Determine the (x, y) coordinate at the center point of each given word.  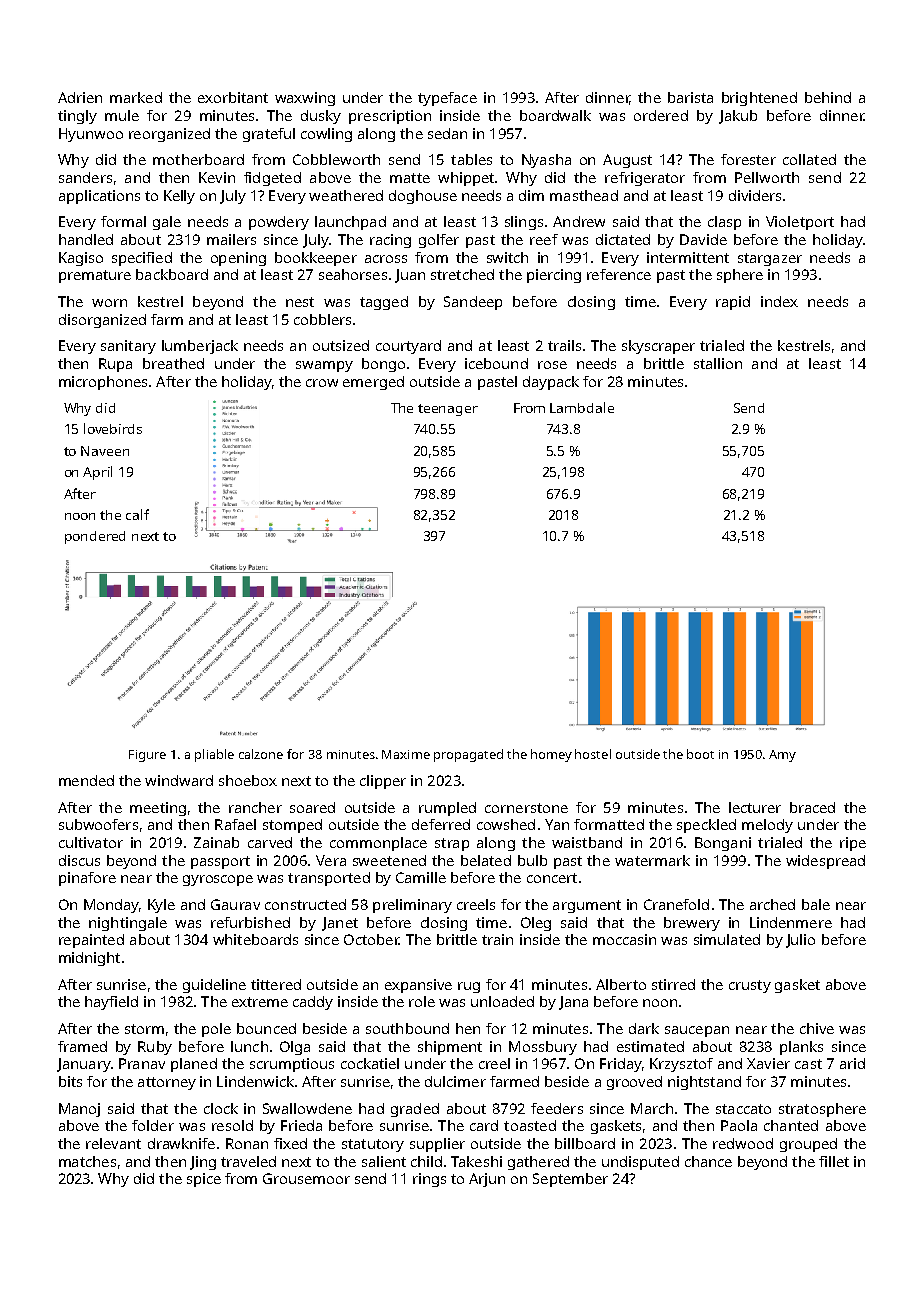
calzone (261, 754)
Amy (782, 756)
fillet (834, 1161)
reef (544, 239)
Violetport (800, 223)
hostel (593, 754)
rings (429, 1180)
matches (87, 1161)
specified (142, 259)
